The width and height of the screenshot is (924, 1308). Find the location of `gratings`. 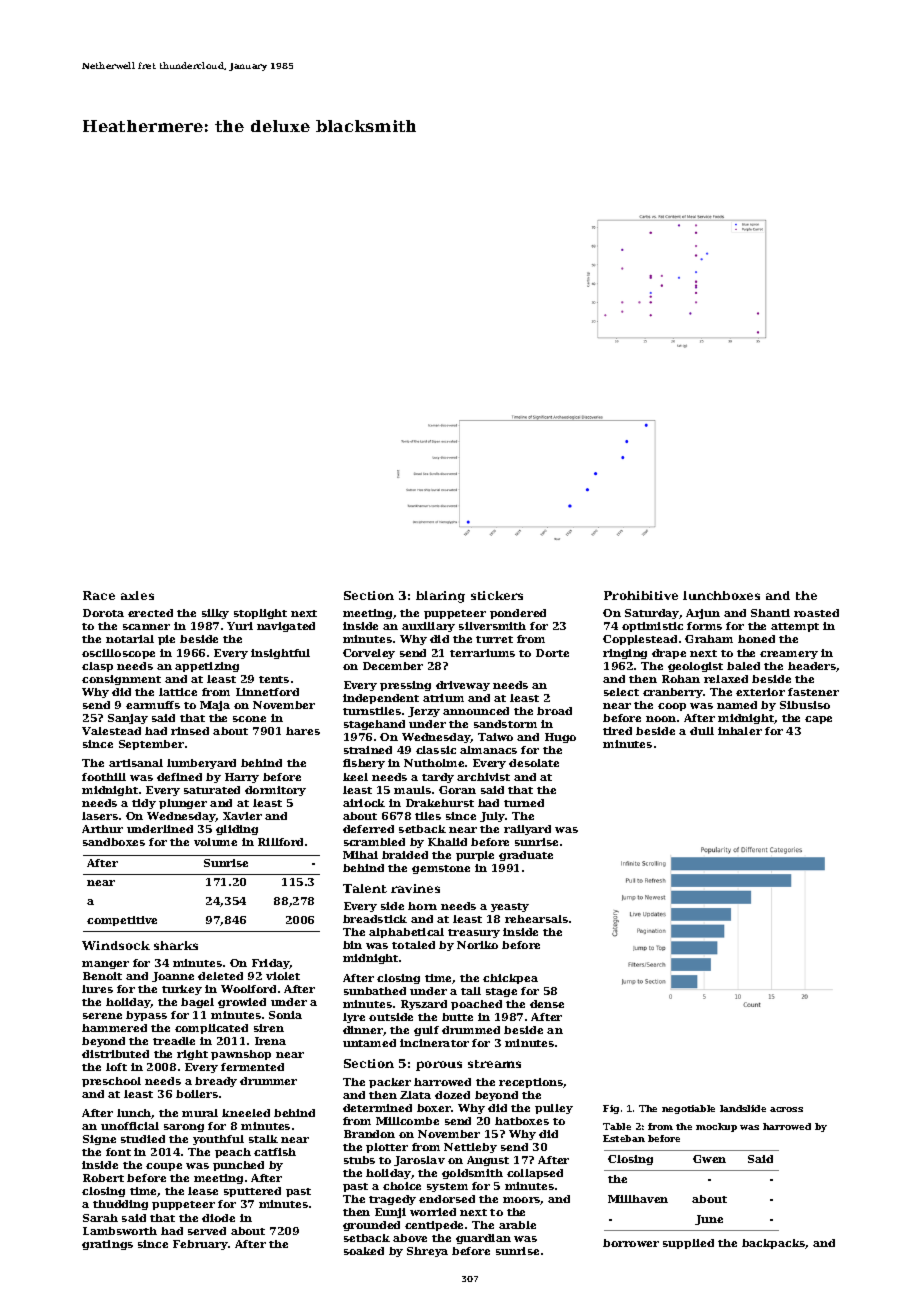

gratings is located at coordinates (107, 1245).
